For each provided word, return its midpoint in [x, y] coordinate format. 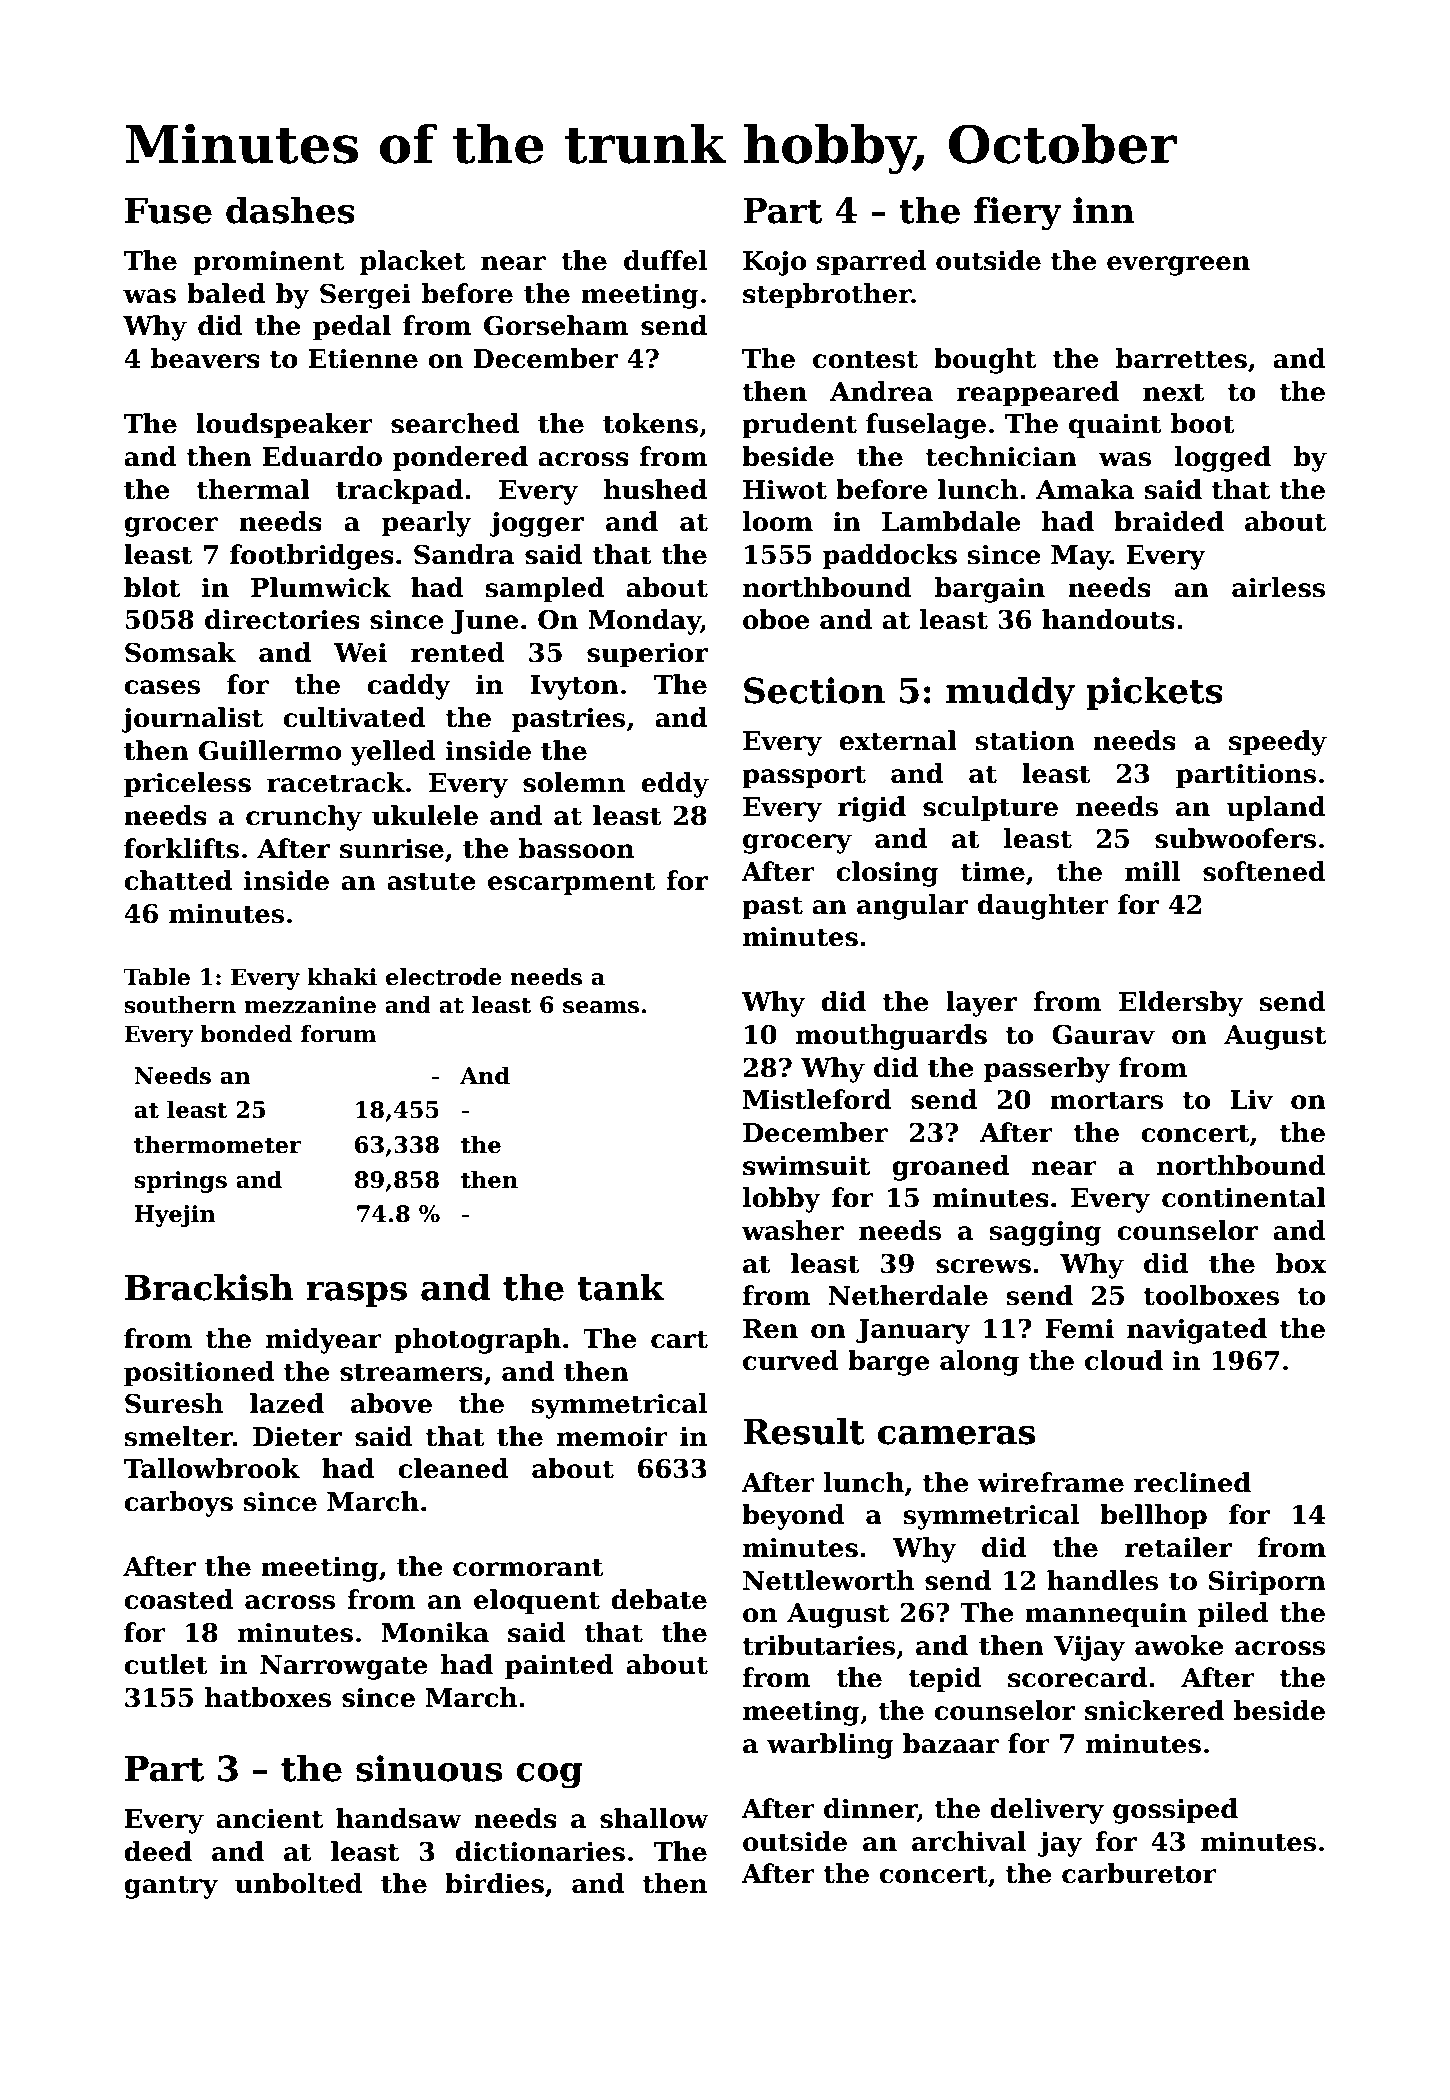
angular [912, 907]
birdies [494, 1883]
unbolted [299, 1883]
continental [1244, 1197]
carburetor [1139, 1873]
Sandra [464, 554]
